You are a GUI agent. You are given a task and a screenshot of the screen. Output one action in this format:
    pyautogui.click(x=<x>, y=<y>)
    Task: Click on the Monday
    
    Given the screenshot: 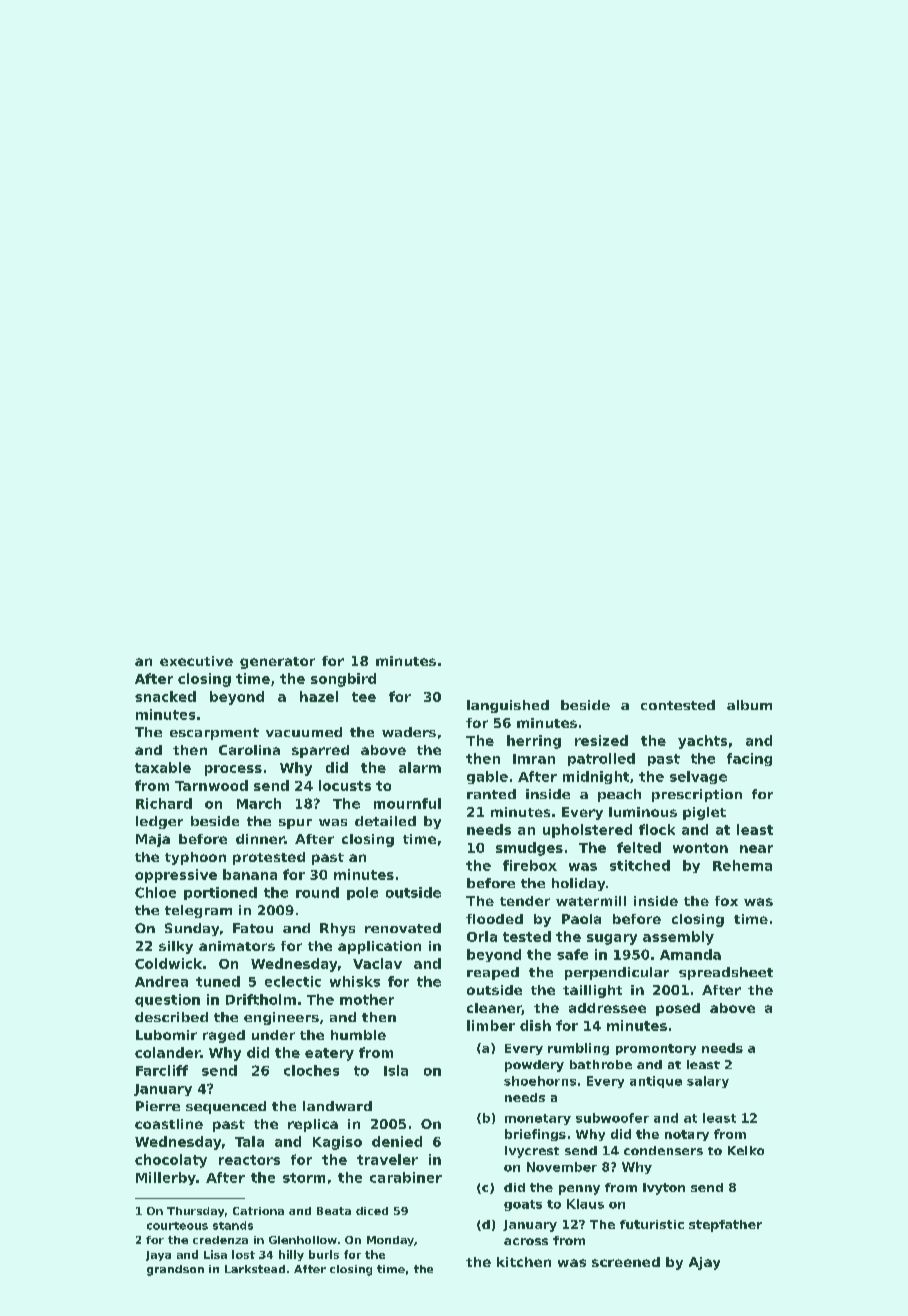 What is the action you would take?
    pyautogui.click(x=390, y=1241)
